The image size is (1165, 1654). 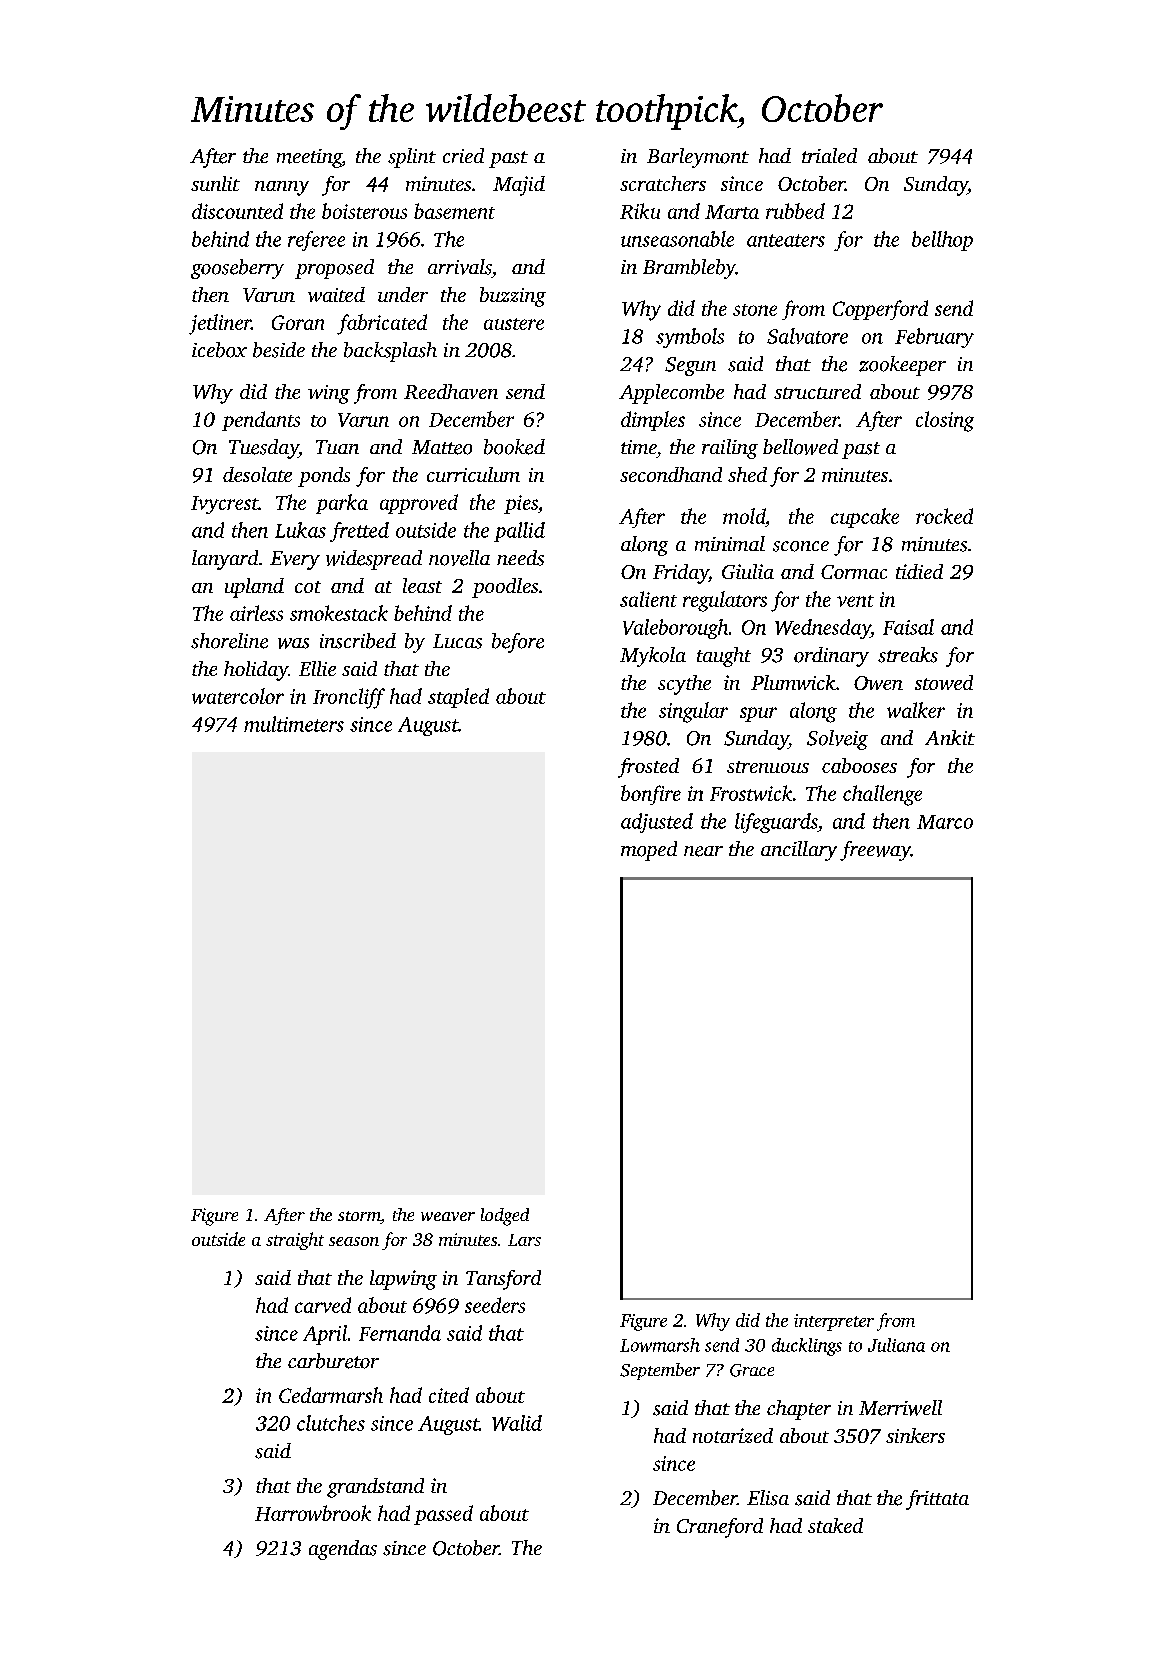 I want to click on Juliana, so click(x=896, y=1345).
